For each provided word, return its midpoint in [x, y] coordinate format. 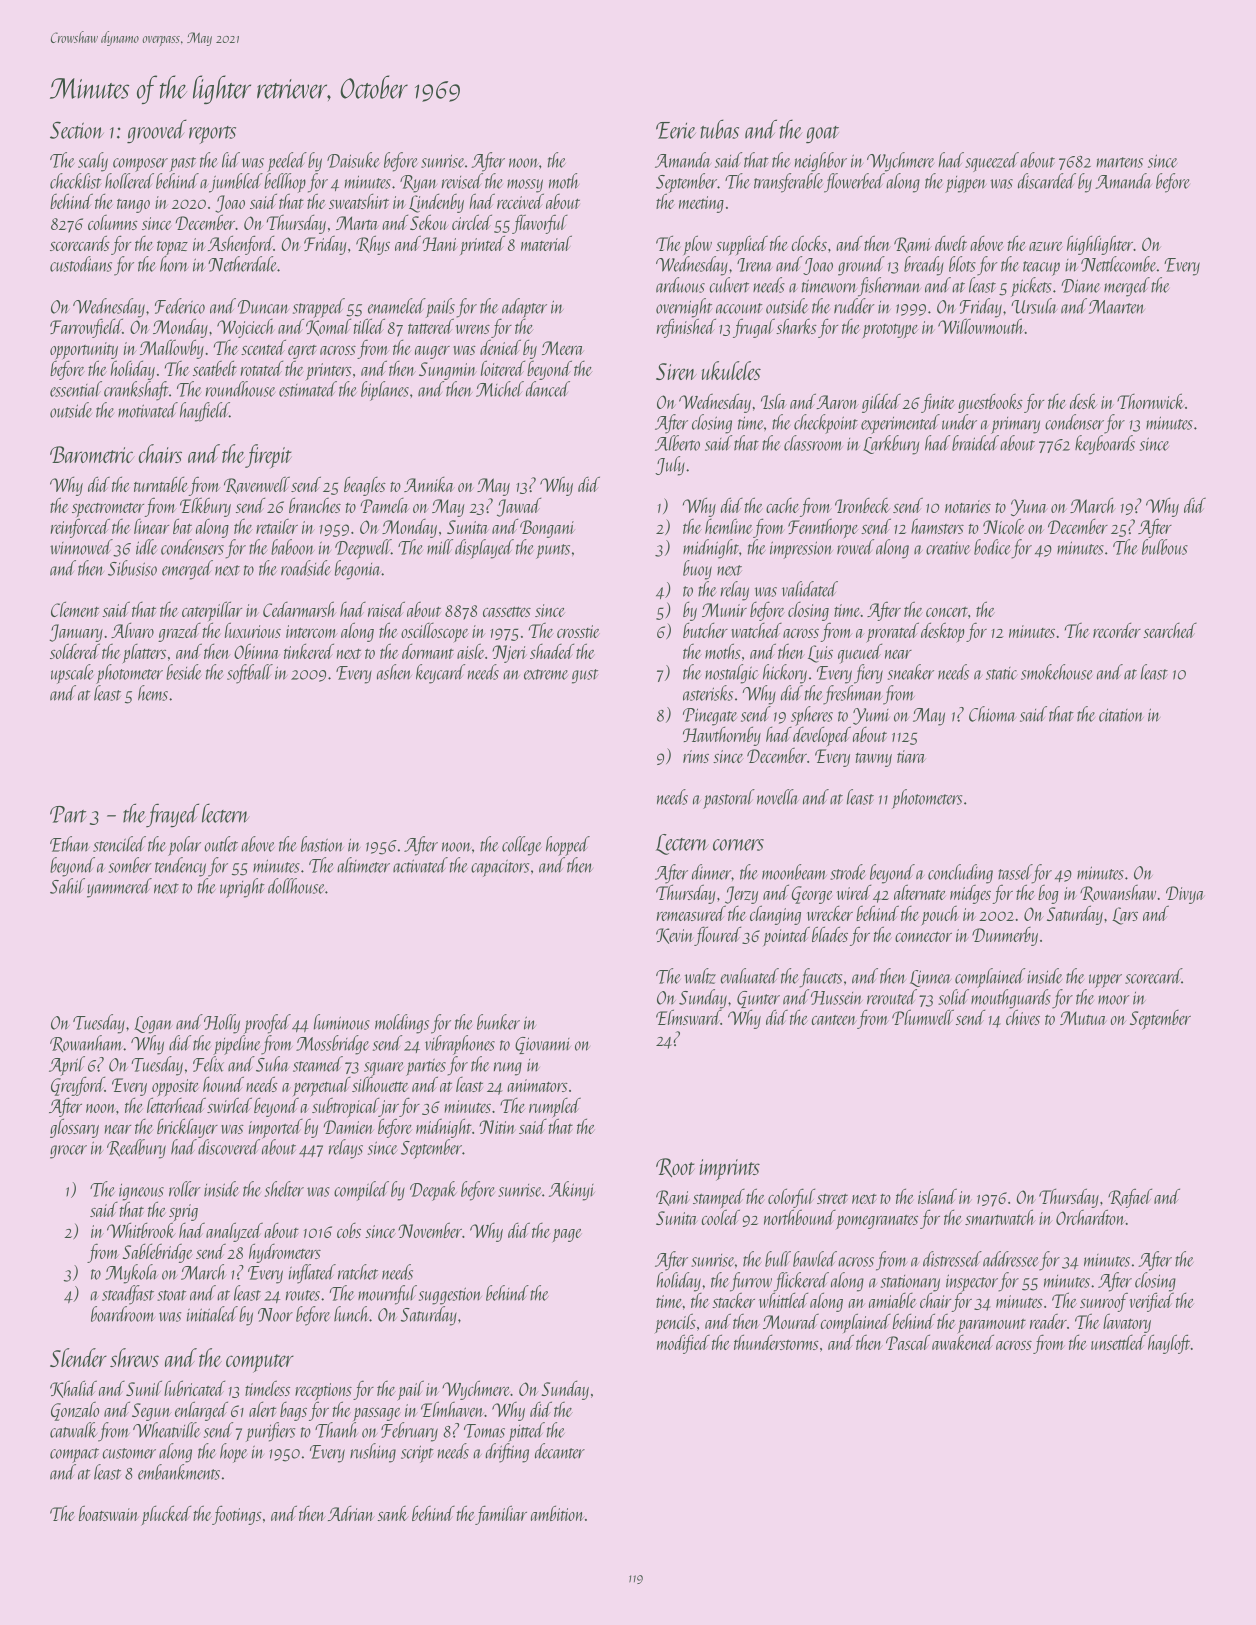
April [67, 1066]
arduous [680, 285]
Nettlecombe [1118, 264]
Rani [673, 1198]
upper [1105, 981]
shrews [134, 1357]
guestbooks [990, 403]
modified [683, 1344]
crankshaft [136, 391]
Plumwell [923, 1017]
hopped [568, 846]
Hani [440, 244]
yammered [119, 888]
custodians [81, 264]
